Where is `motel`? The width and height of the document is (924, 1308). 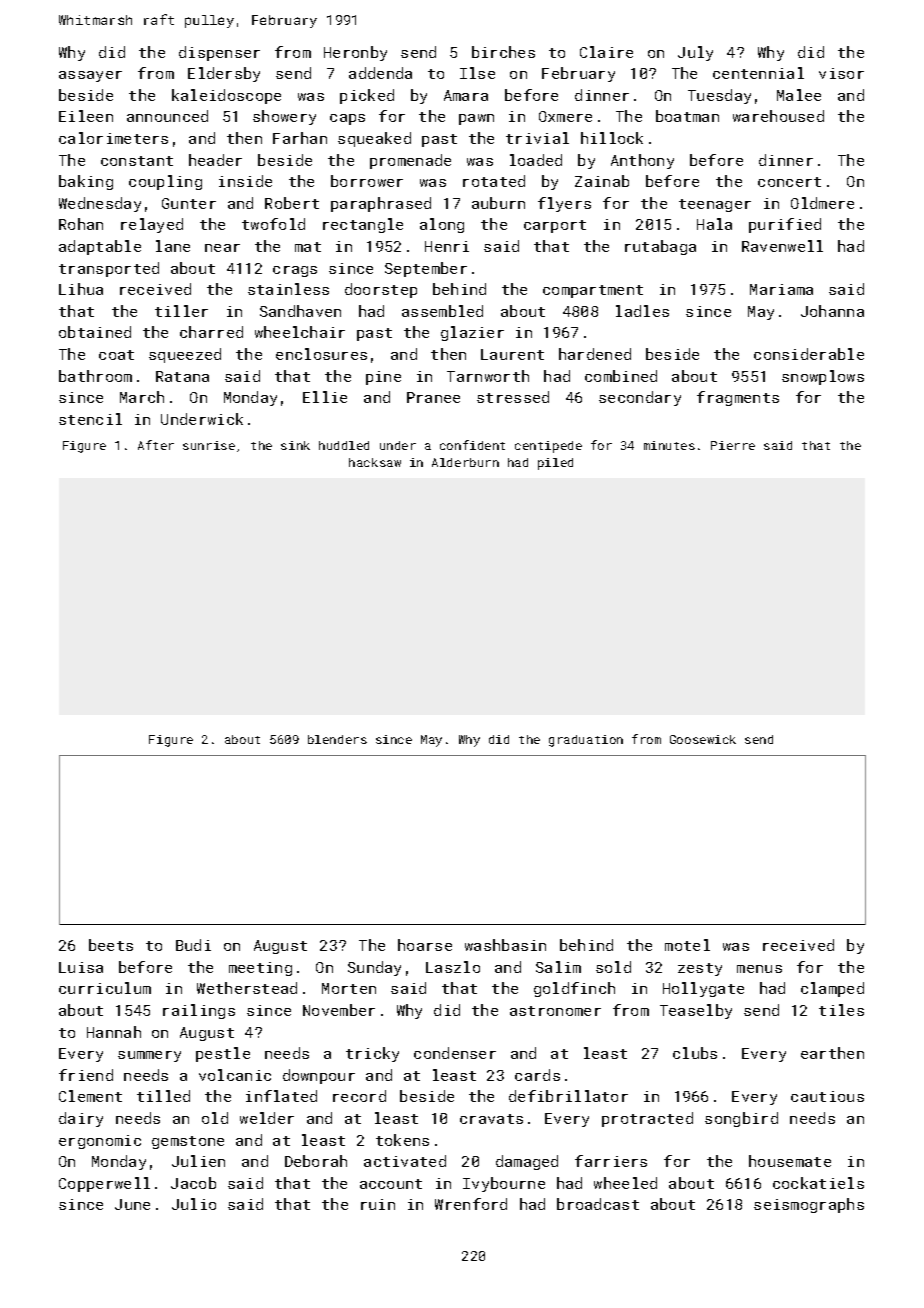 motel is located at coordinates (687, 945).
